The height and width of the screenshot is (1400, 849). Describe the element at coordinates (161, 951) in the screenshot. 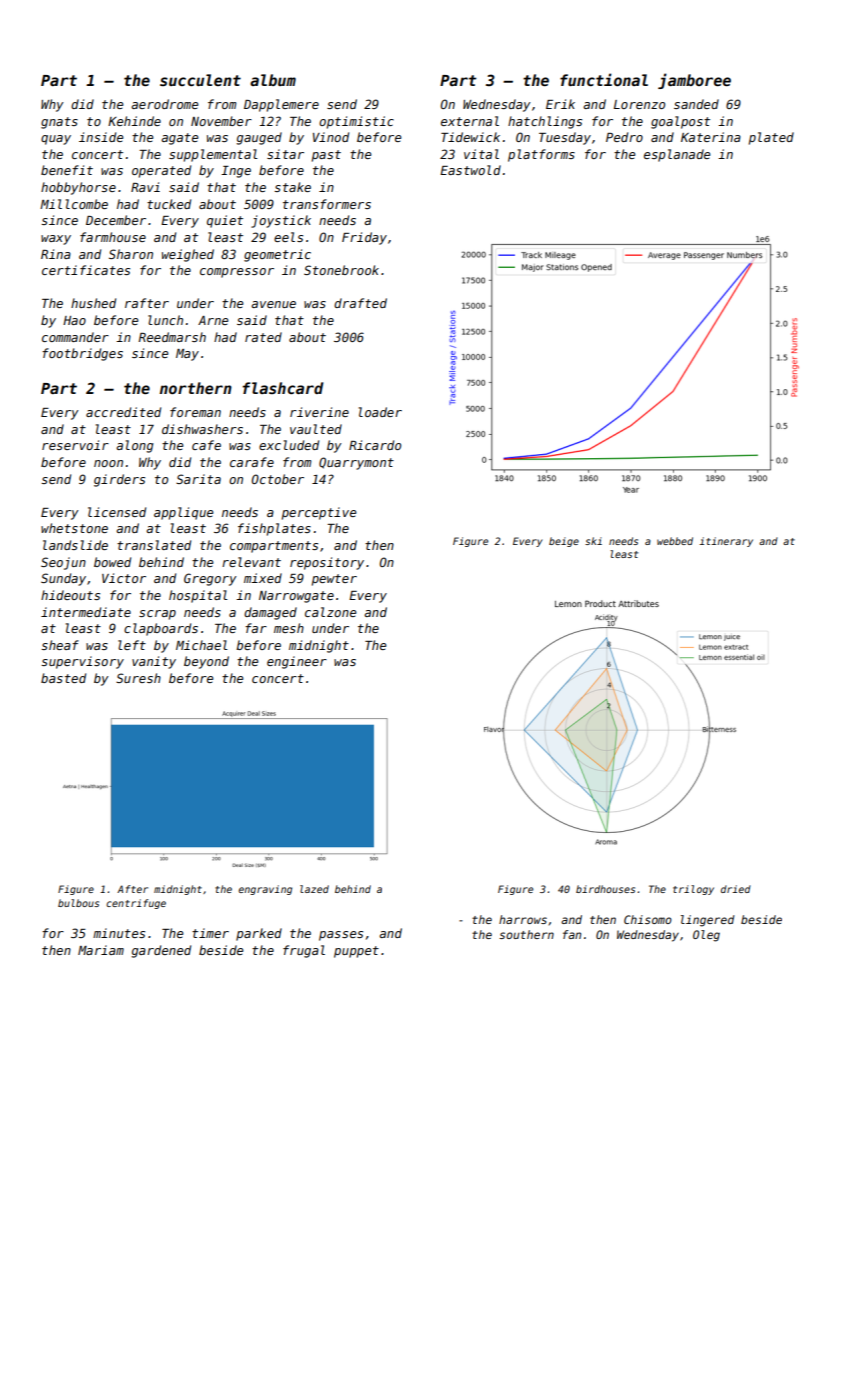

I see `gardened` at that location.
